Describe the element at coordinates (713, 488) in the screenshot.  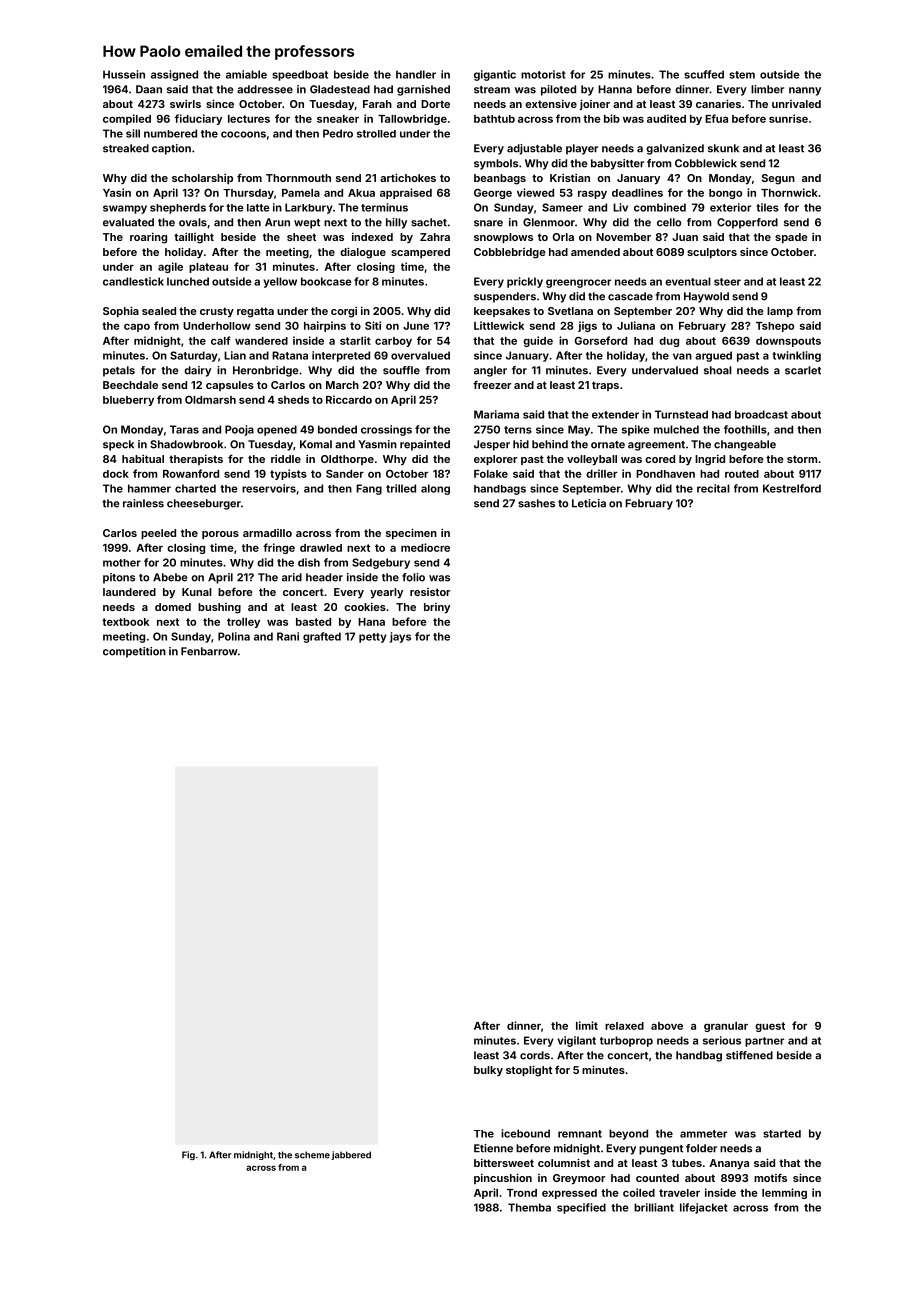
I see `recital` at that location.
